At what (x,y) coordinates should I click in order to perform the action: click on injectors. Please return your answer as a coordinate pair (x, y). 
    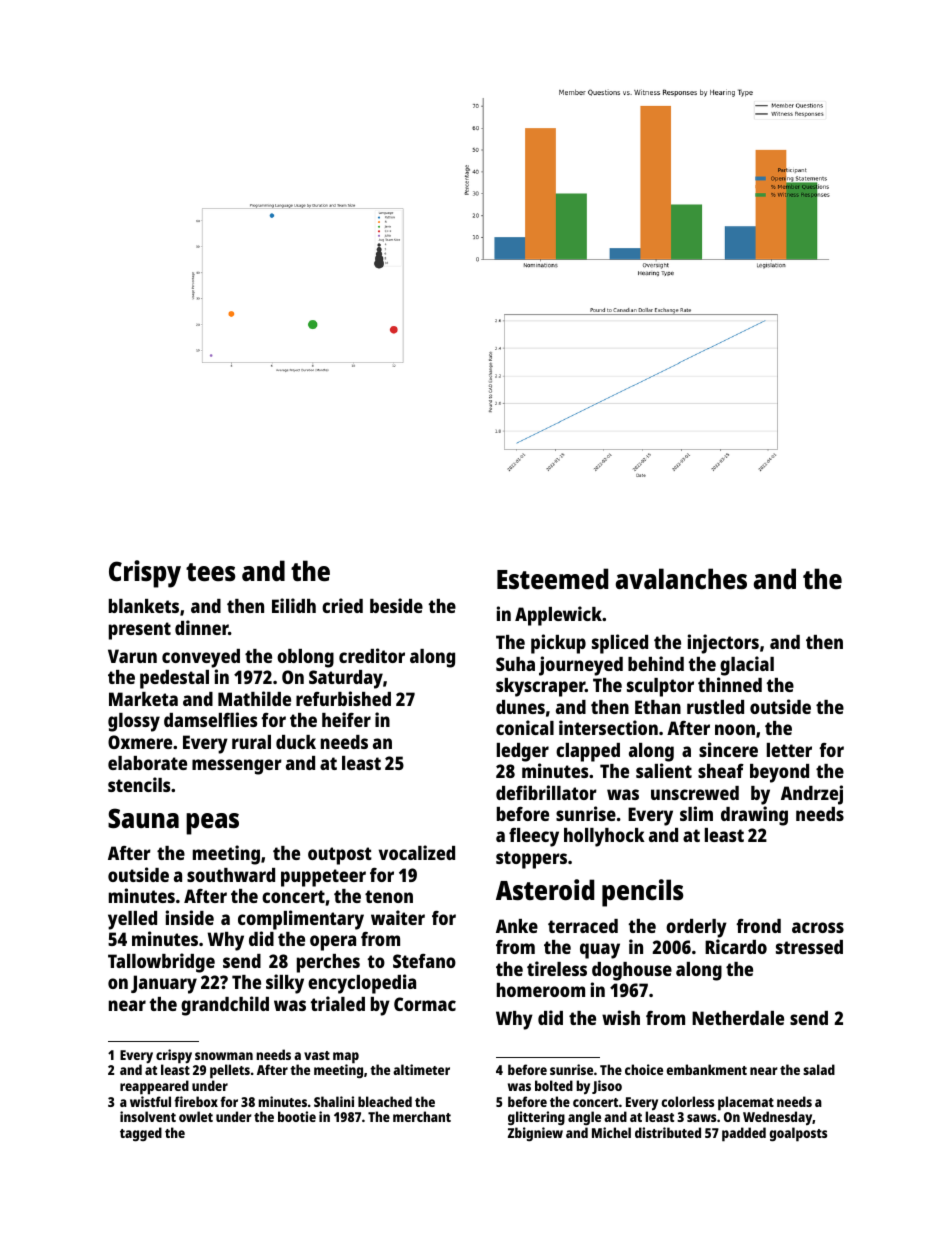
    Looking at the image, I should click on (723, 644).
